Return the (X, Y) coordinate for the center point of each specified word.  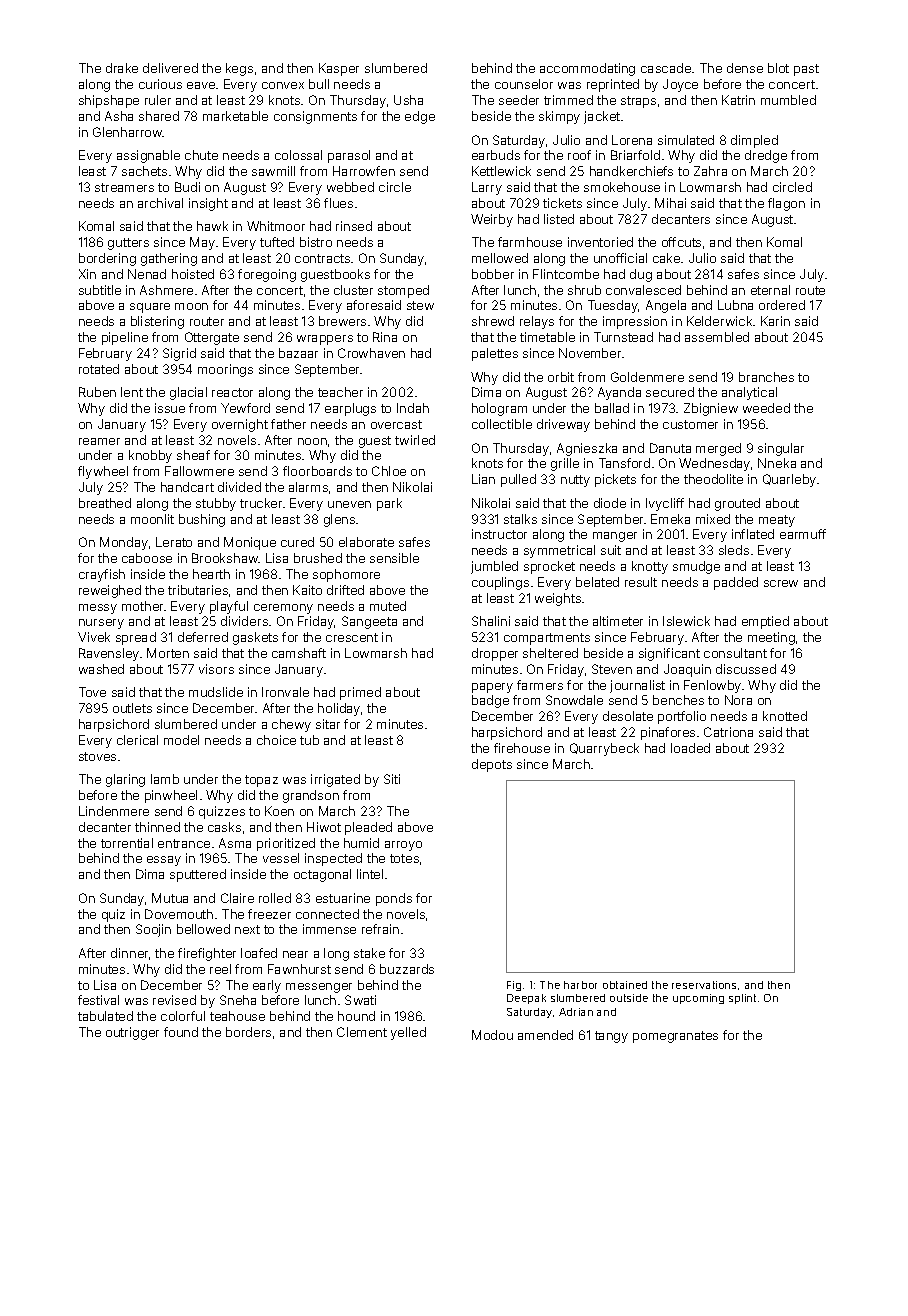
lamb (165, 779)
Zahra (710, 171)
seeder (519, 100)
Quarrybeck (604, 749)
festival (98, 1000)
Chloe (389, 471)
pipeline (125, 338)
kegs (239, 69)
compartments (547, 639)
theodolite (713, 479)
